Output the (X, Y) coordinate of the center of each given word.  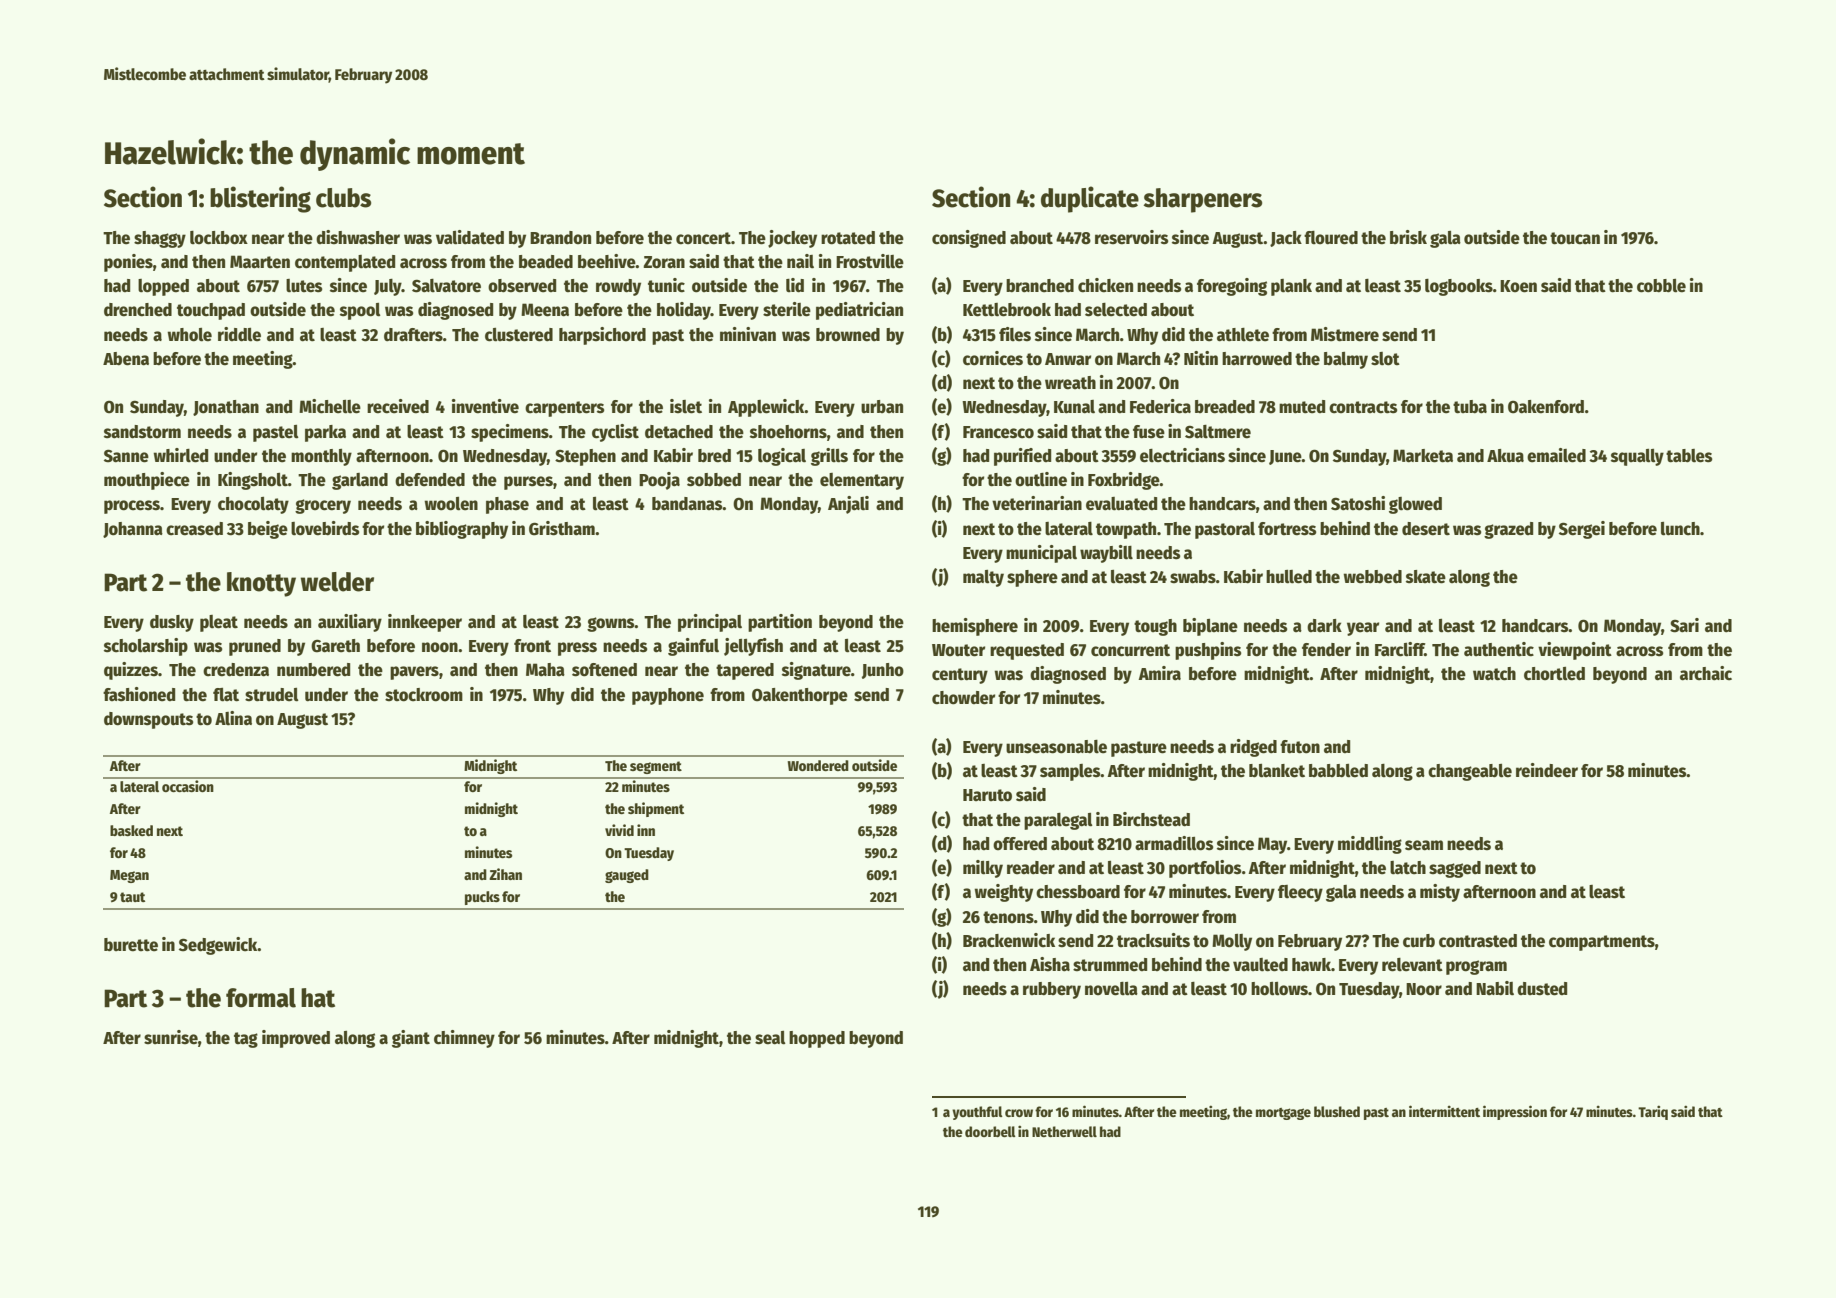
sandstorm (142, 432)
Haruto (987, 795)
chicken (1105, 285)
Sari (1684, 625)
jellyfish (753, 647)
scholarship (146, 647)
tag (246, 1040)
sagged (1455, 869)
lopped (163, 287)
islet (686, 406)
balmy (1346, 360)
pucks (482, 898)
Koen (1518, 286)
